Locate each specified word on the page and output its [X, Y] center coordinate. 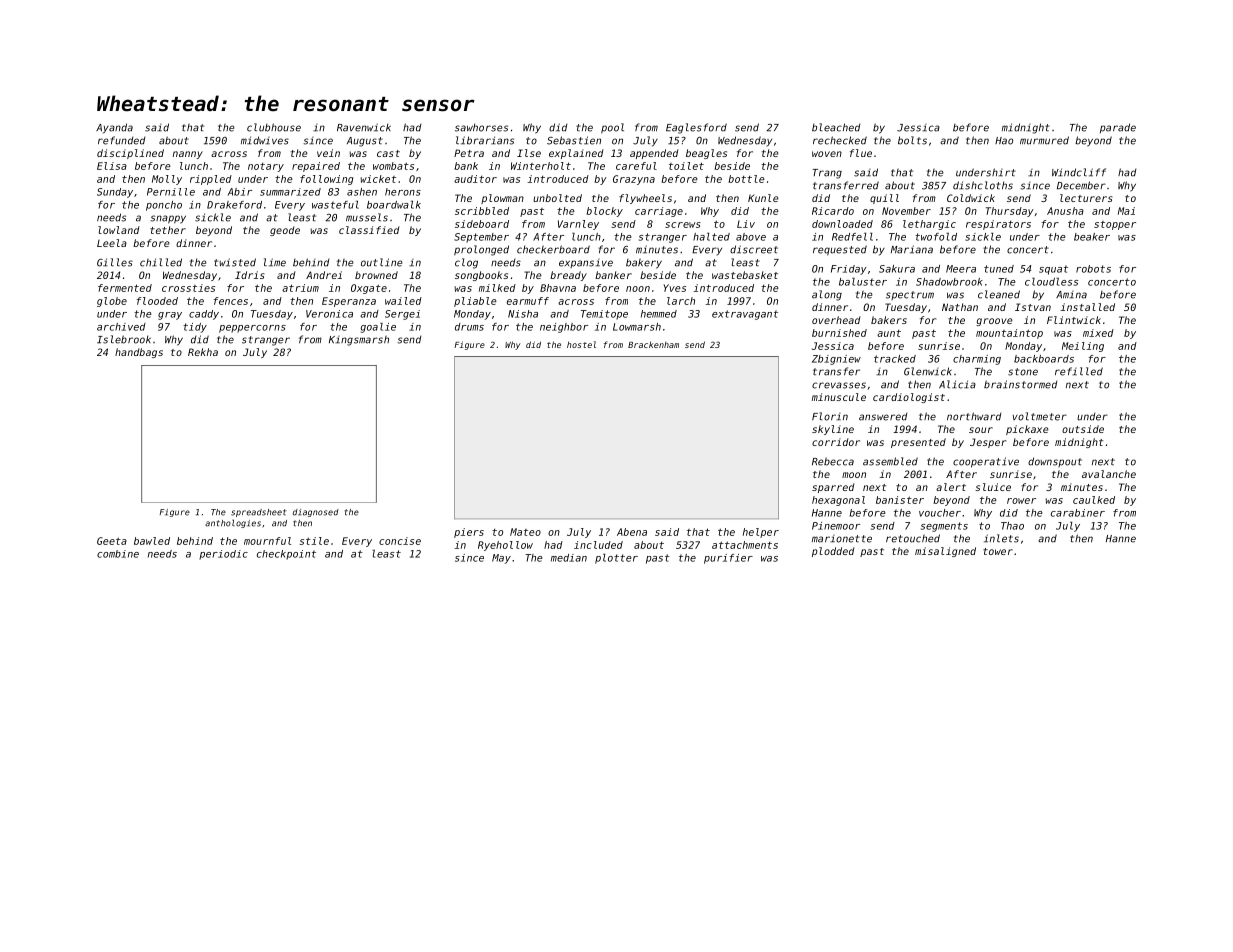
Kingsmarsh [359, 341]
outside [1083, 429]
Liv [746, 224]
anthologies [233, 523]
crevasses [839, 385]
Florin [830, 416]
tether [168, 230]
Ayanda [114, 128]
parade [1118, 128]
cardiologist [909, 398]
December [1081, 185]
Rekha [203, 352]
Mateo [525, 532]
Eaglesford [696, 128]
